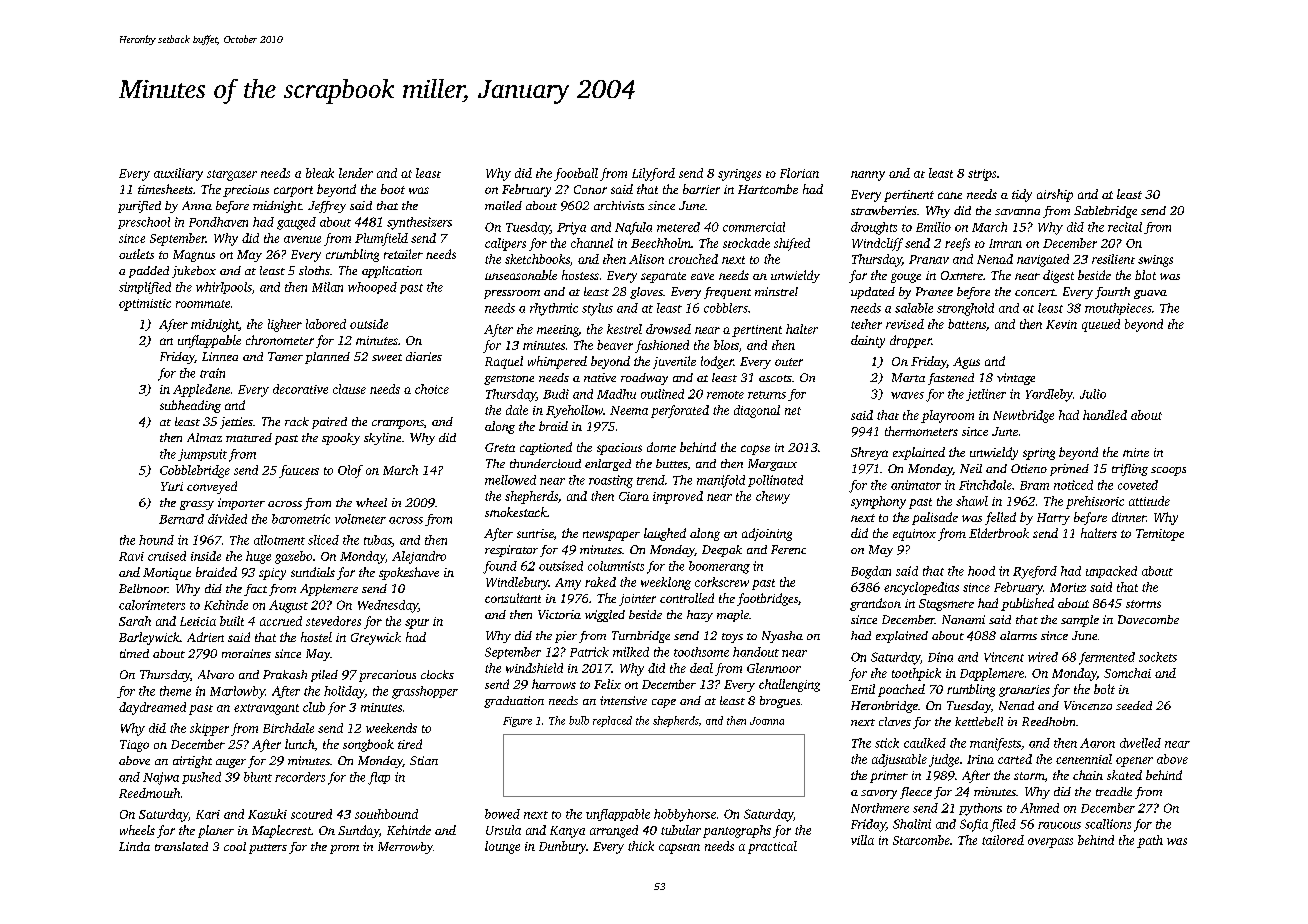  What do you see at coordinates (134, 846) in the screenshot?
I see `Linda` at bounding box center [134, 846].
